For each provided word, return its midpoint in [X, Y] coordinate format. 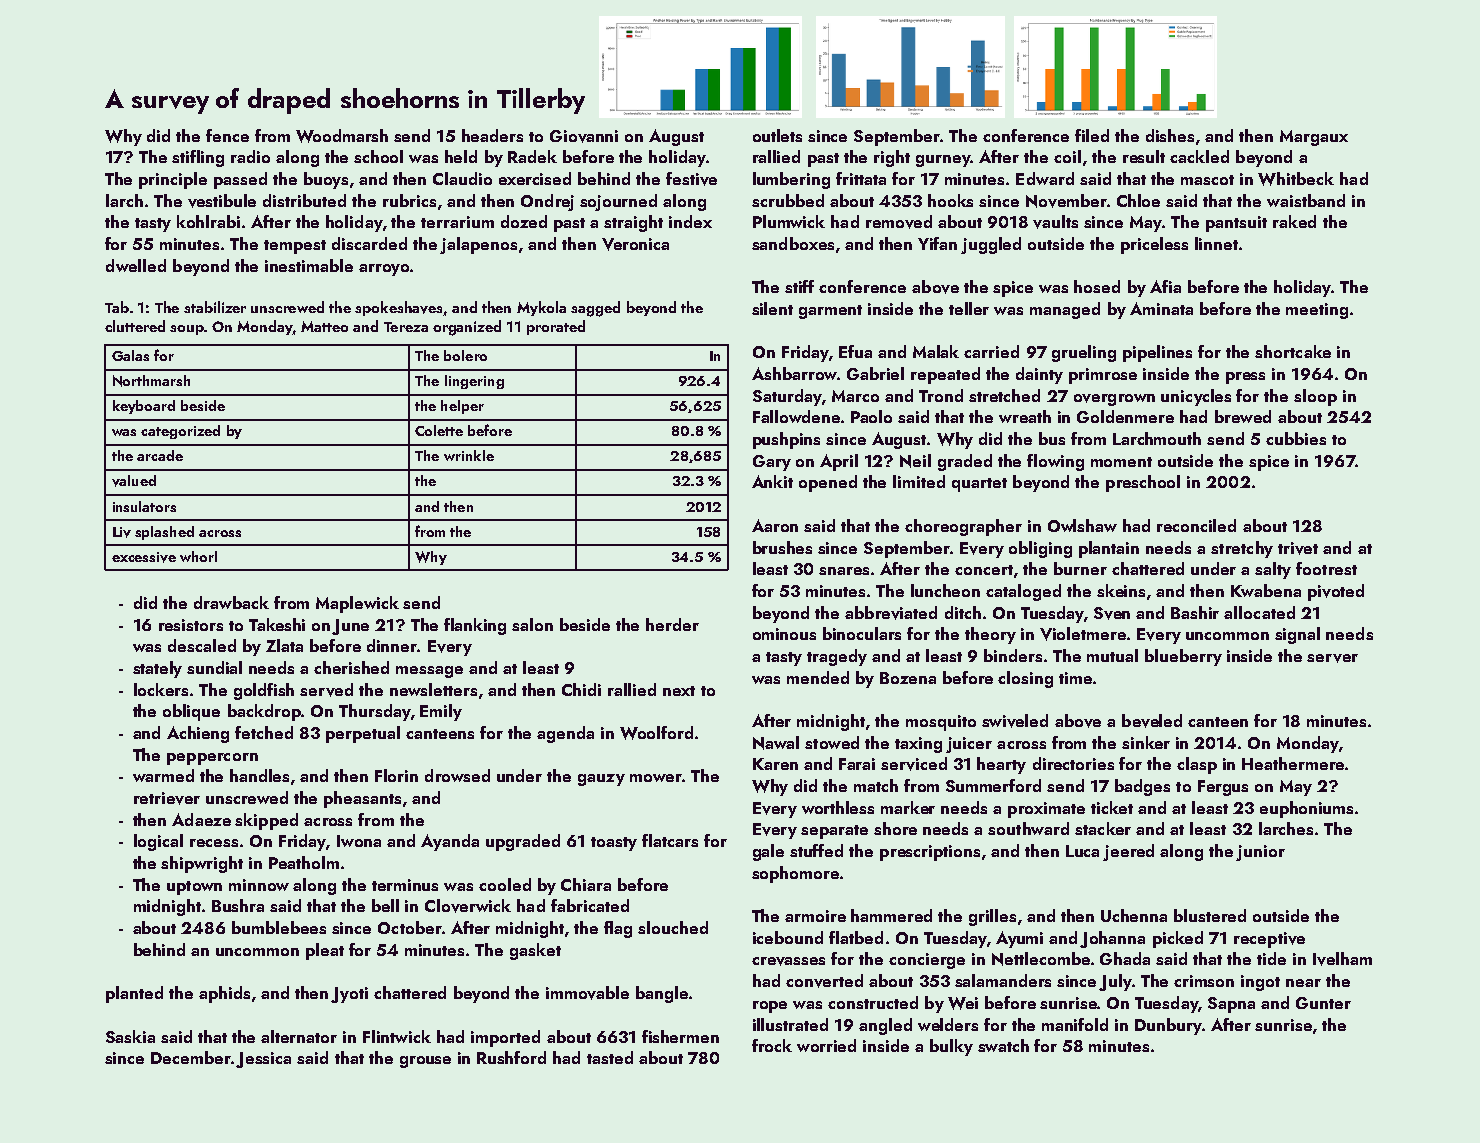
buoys [326, 180]
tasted [610, 1057]
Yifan [937, 243]
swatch [1003, 1045]
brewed [1243, 416]
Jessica [263, 1060]
